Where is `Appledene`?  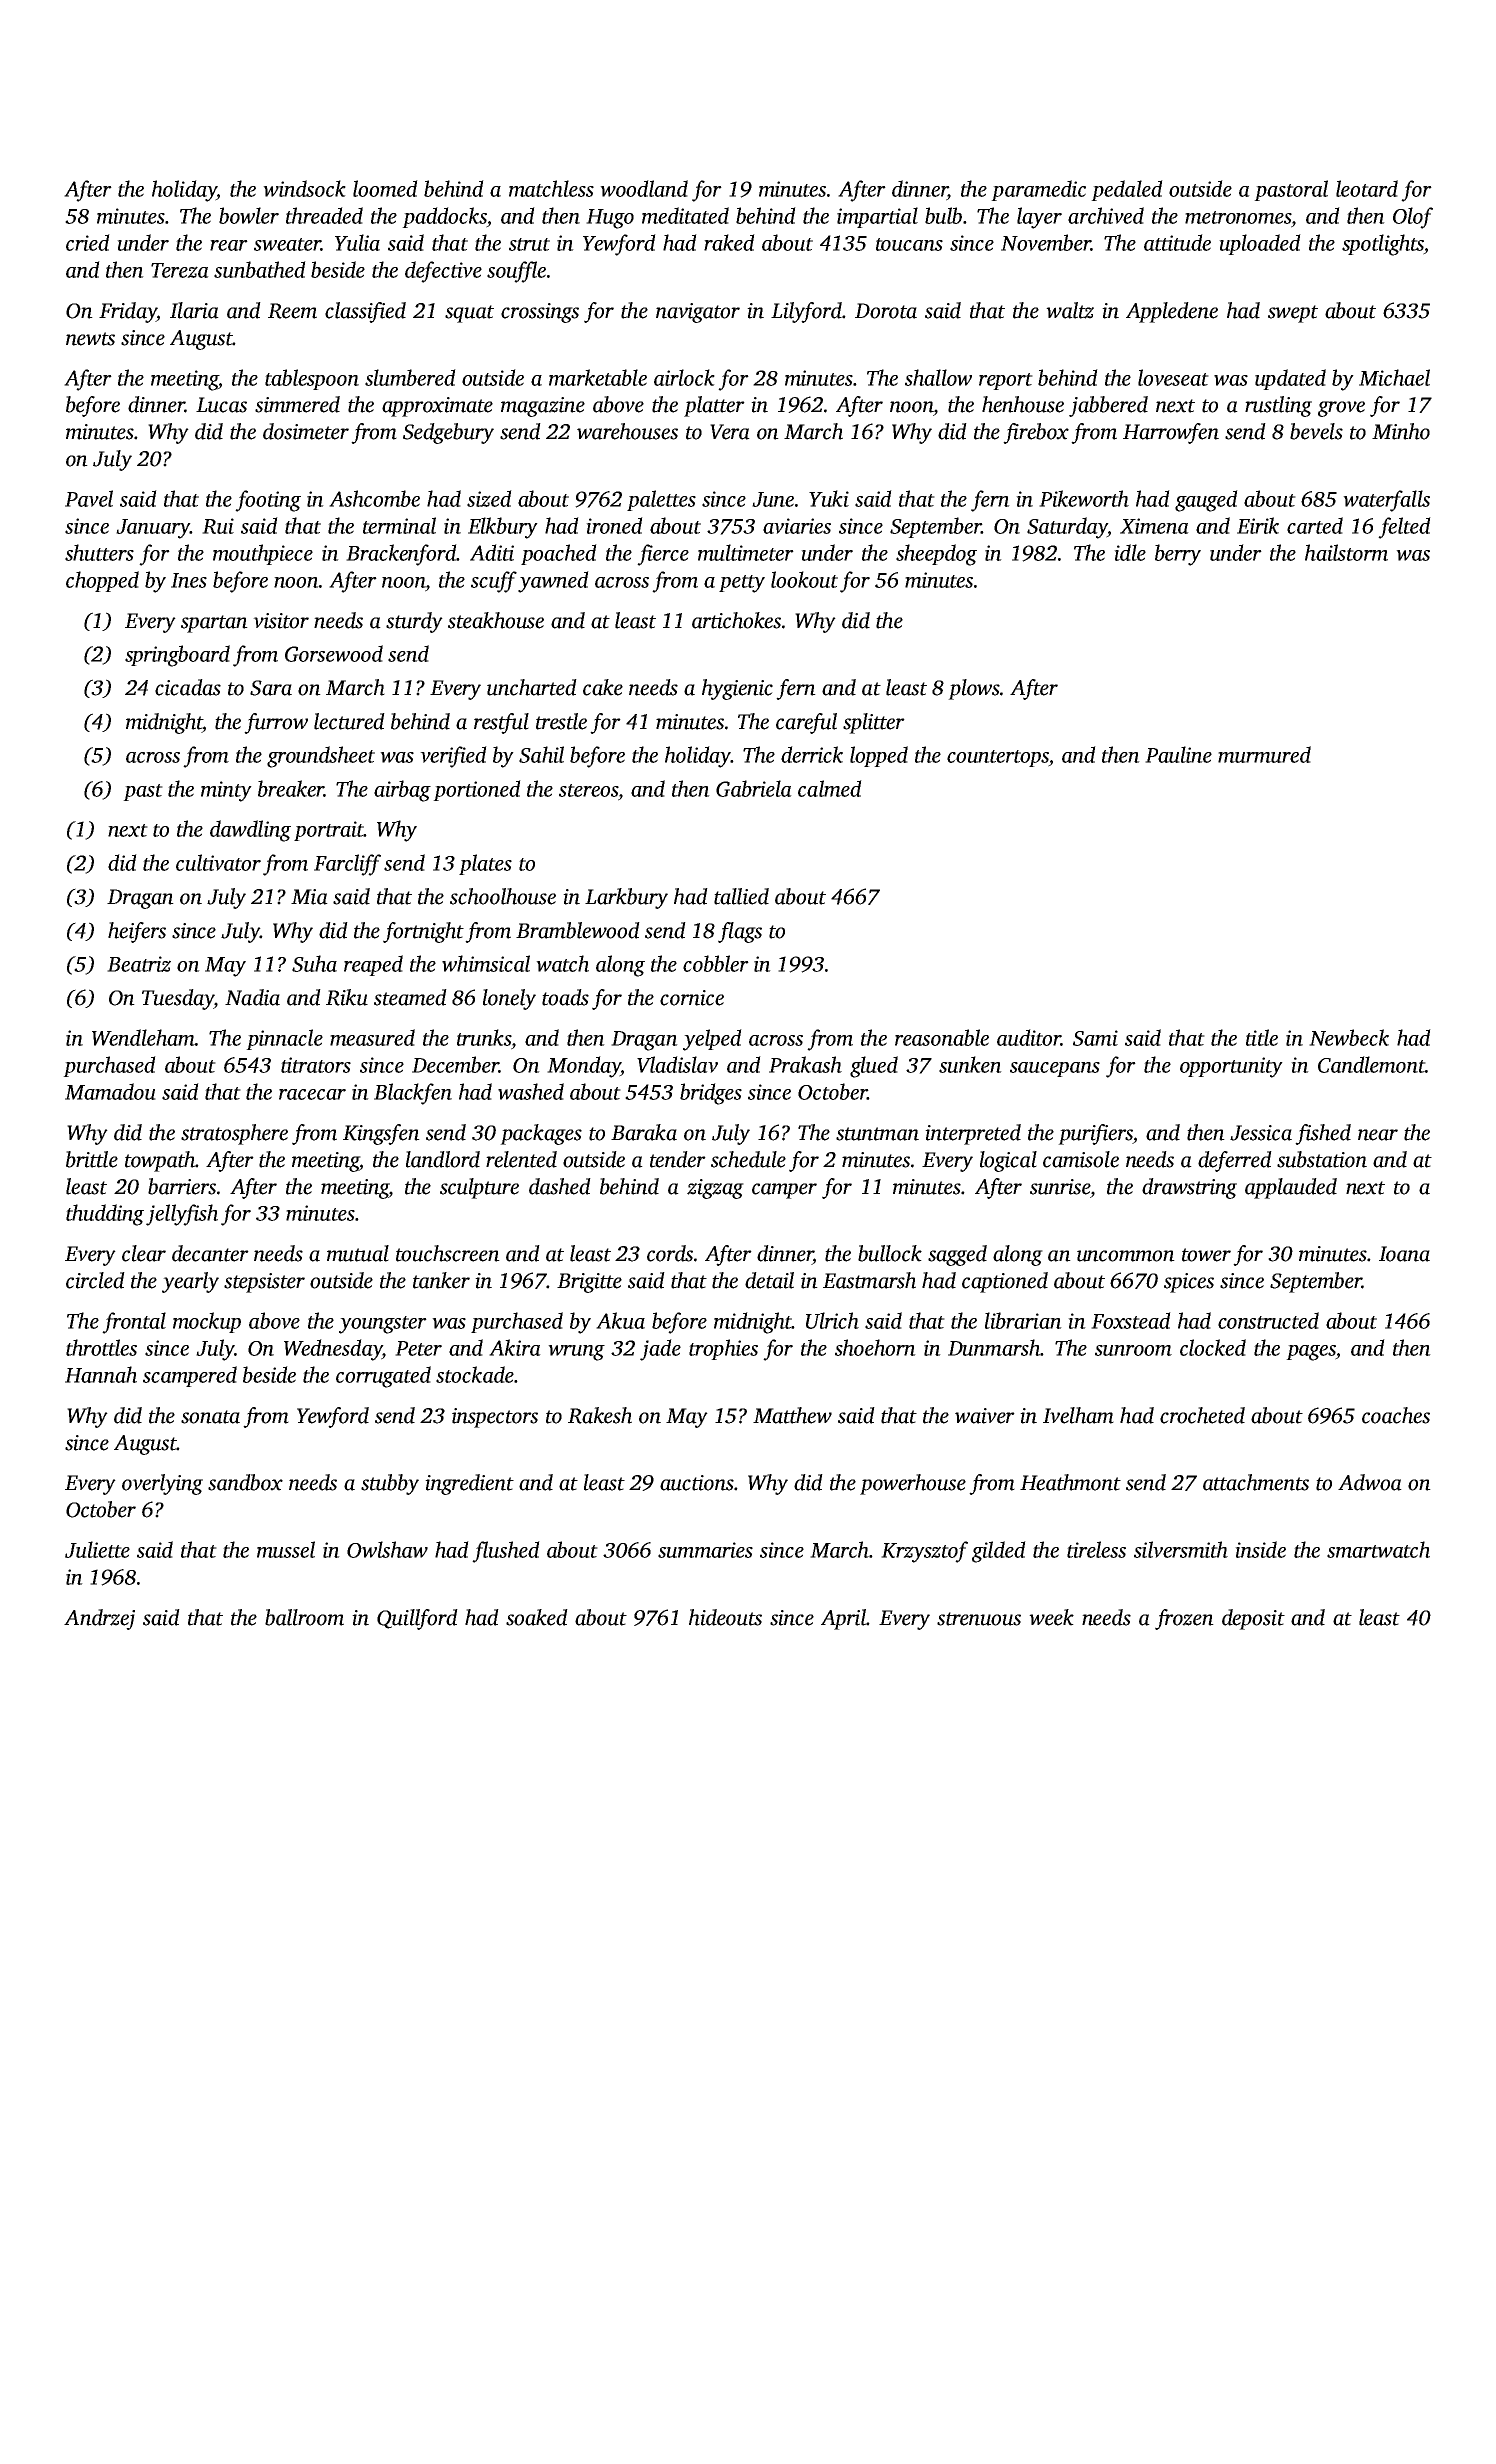
Appledene is located at coordinates (1172, 312).
